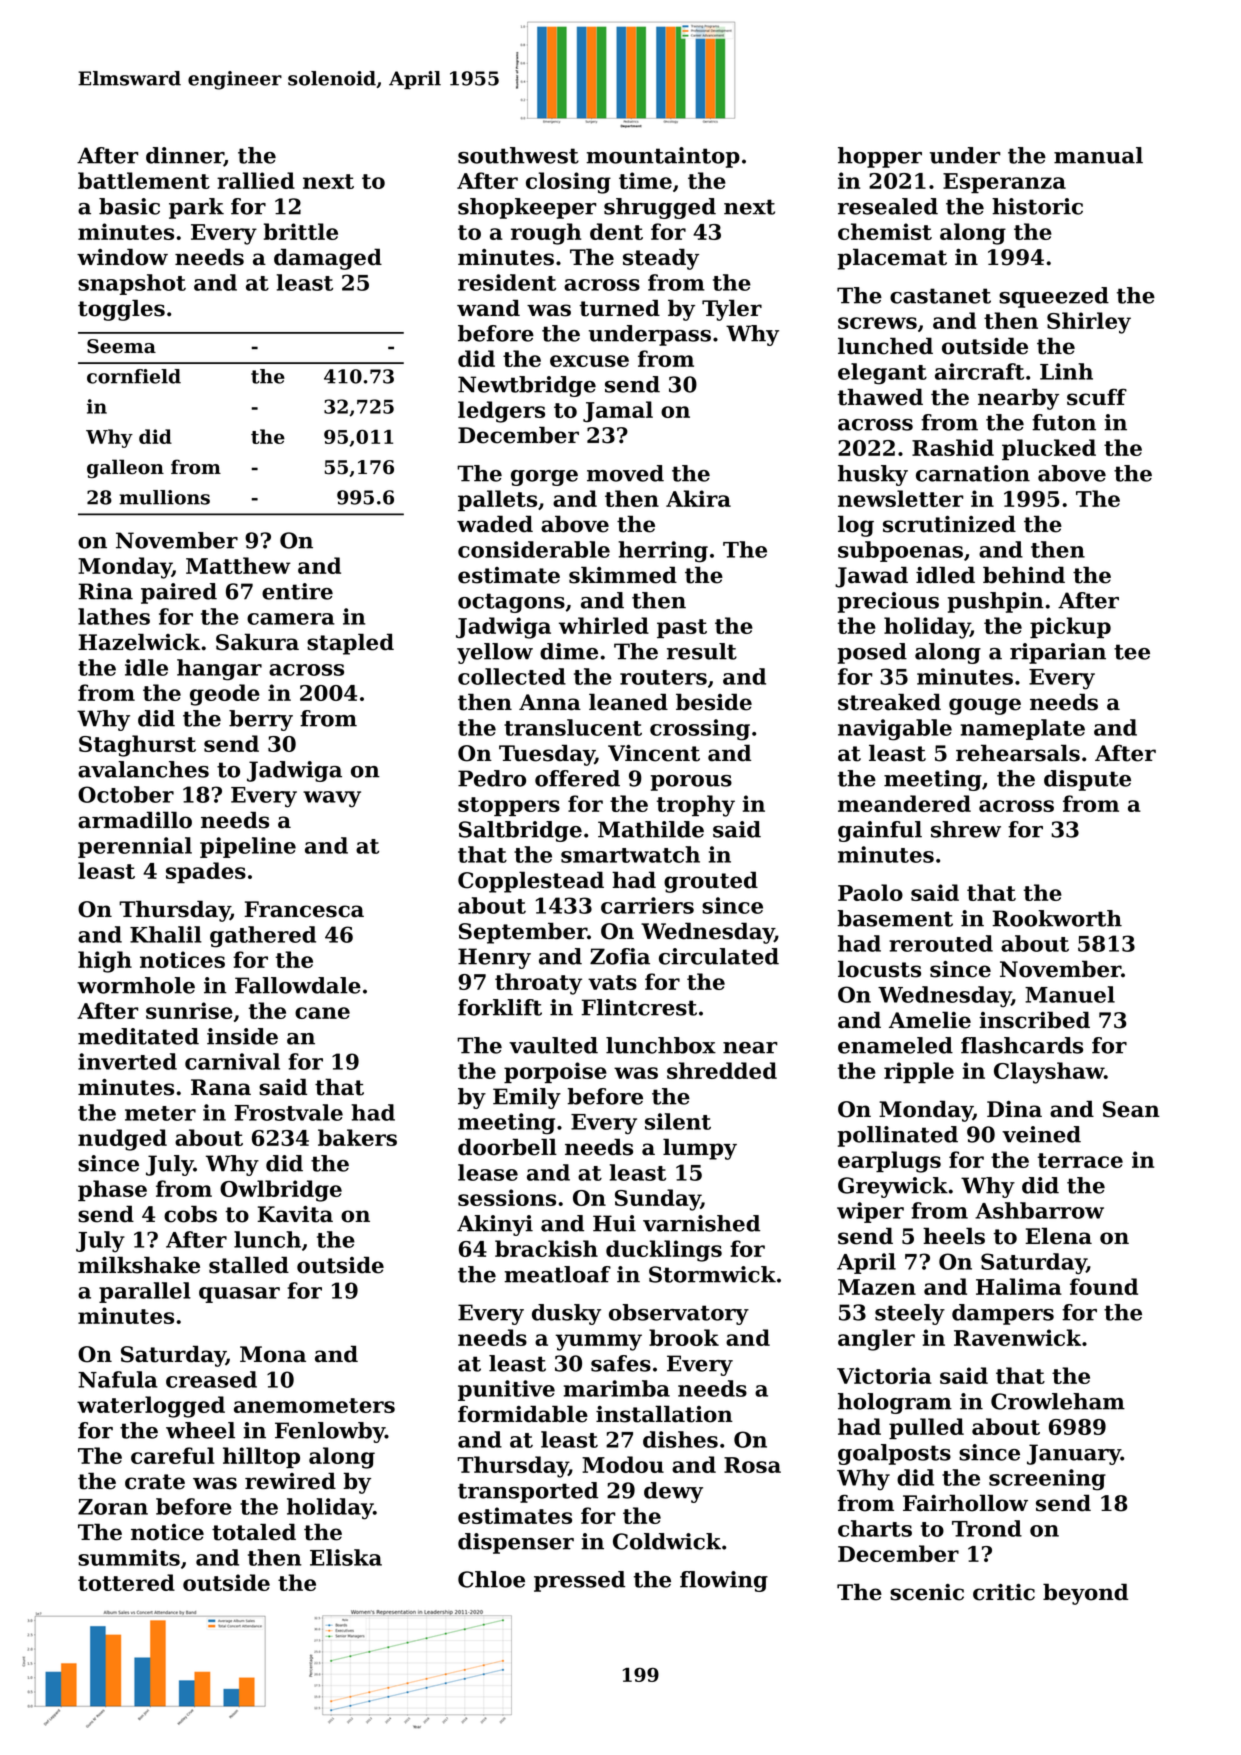 This screenshot has width=1241, height=1755. What do you see at coordinates (492, 778) in the screenshot?
I see `Pedro` at bounding box center [492, 778].
